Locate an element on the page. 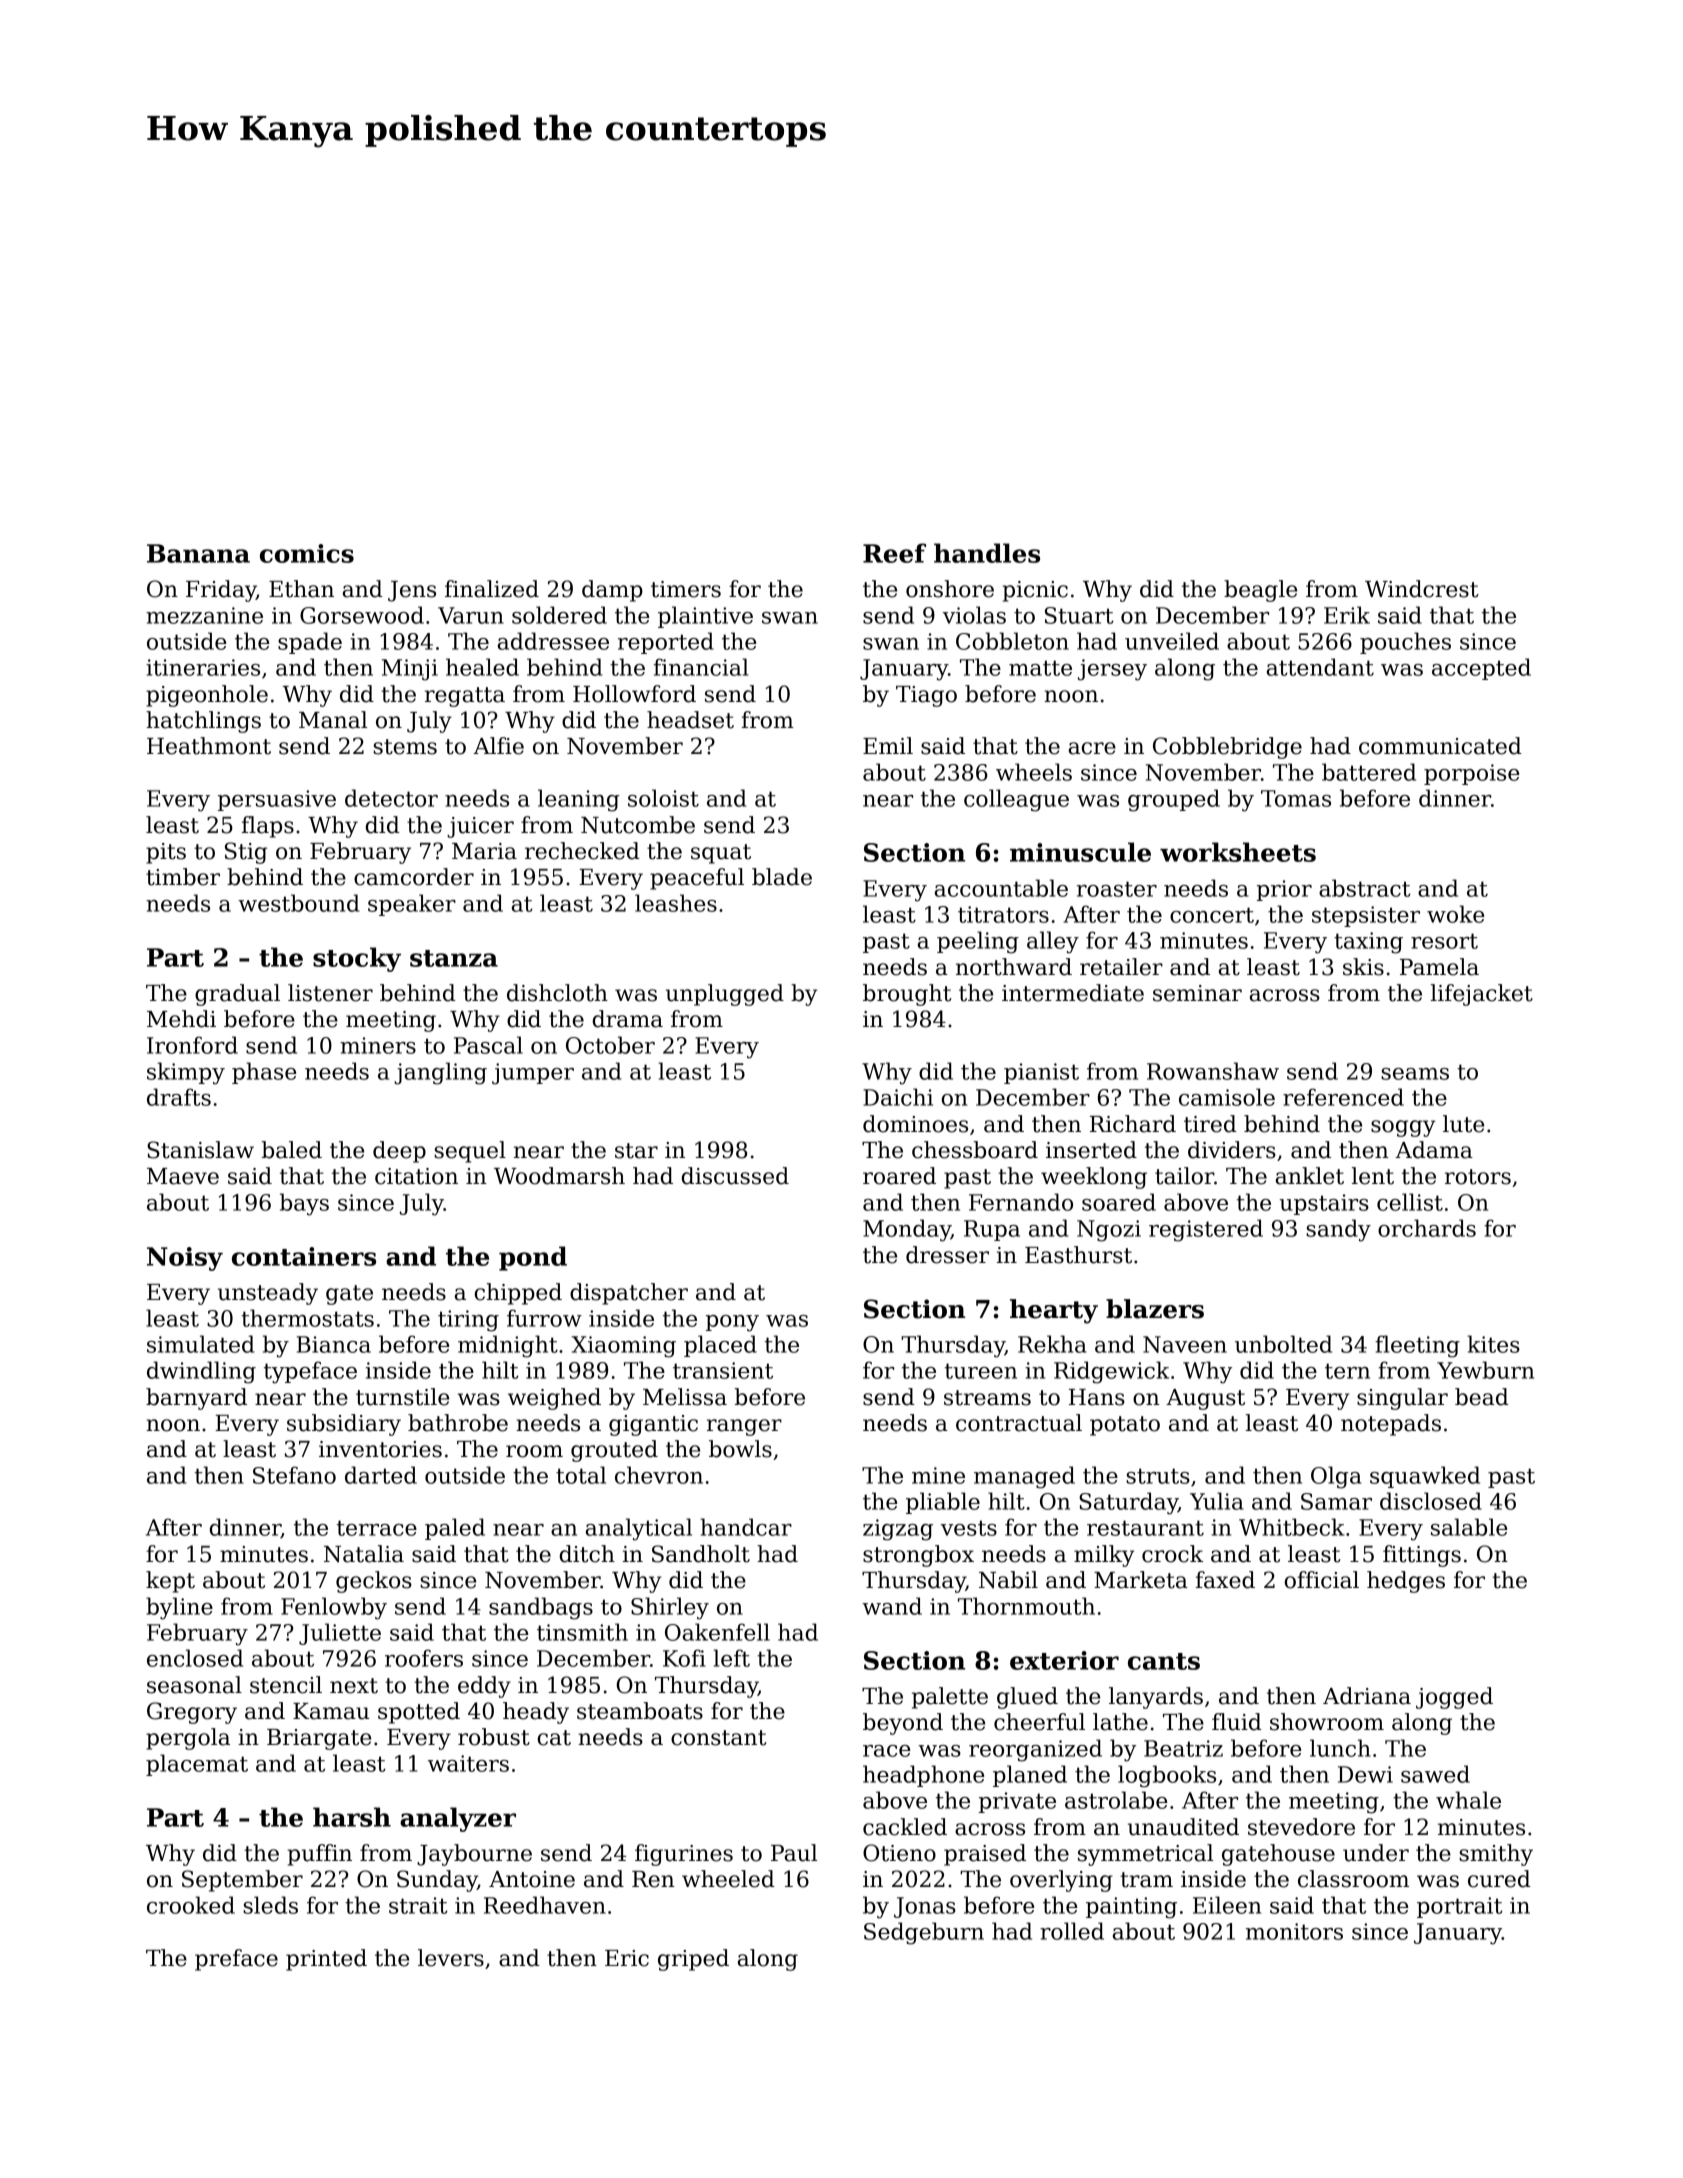 This page has width=1683, height=2178. kept is located at coordinates (170, 1582).
